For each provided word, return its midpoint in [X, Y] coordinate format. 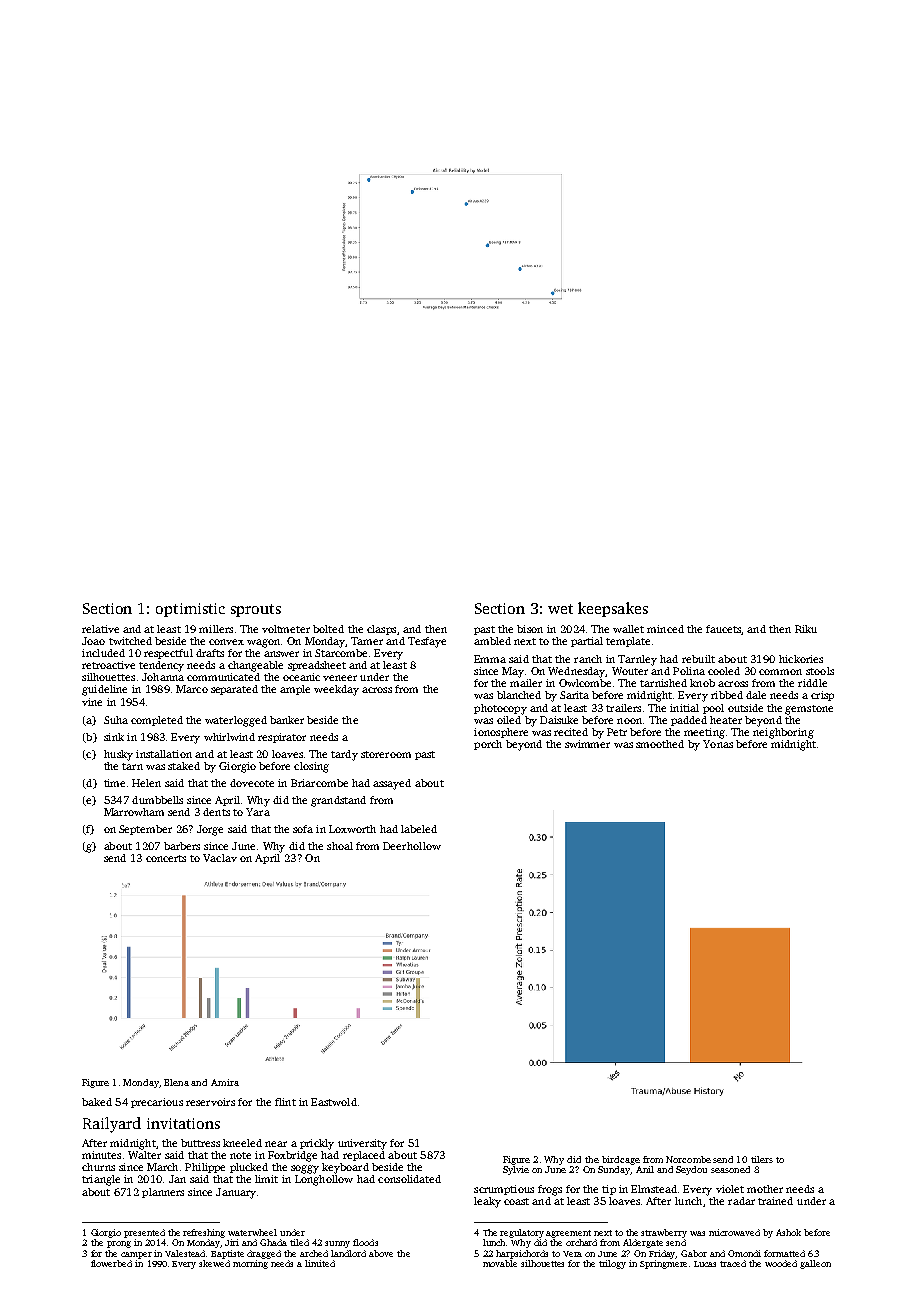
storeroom [386, 754]
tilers [762, 1159]
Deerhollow [412, 846]
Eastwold [334, 1102]
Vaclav [220, 858]
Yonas [718, 744]
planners [163, 1193]
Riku [806, 629]
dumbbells [157, 800]
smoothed [660, 744]
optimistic [190, 610]
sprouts [256, 610]
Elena [176, 1082]
